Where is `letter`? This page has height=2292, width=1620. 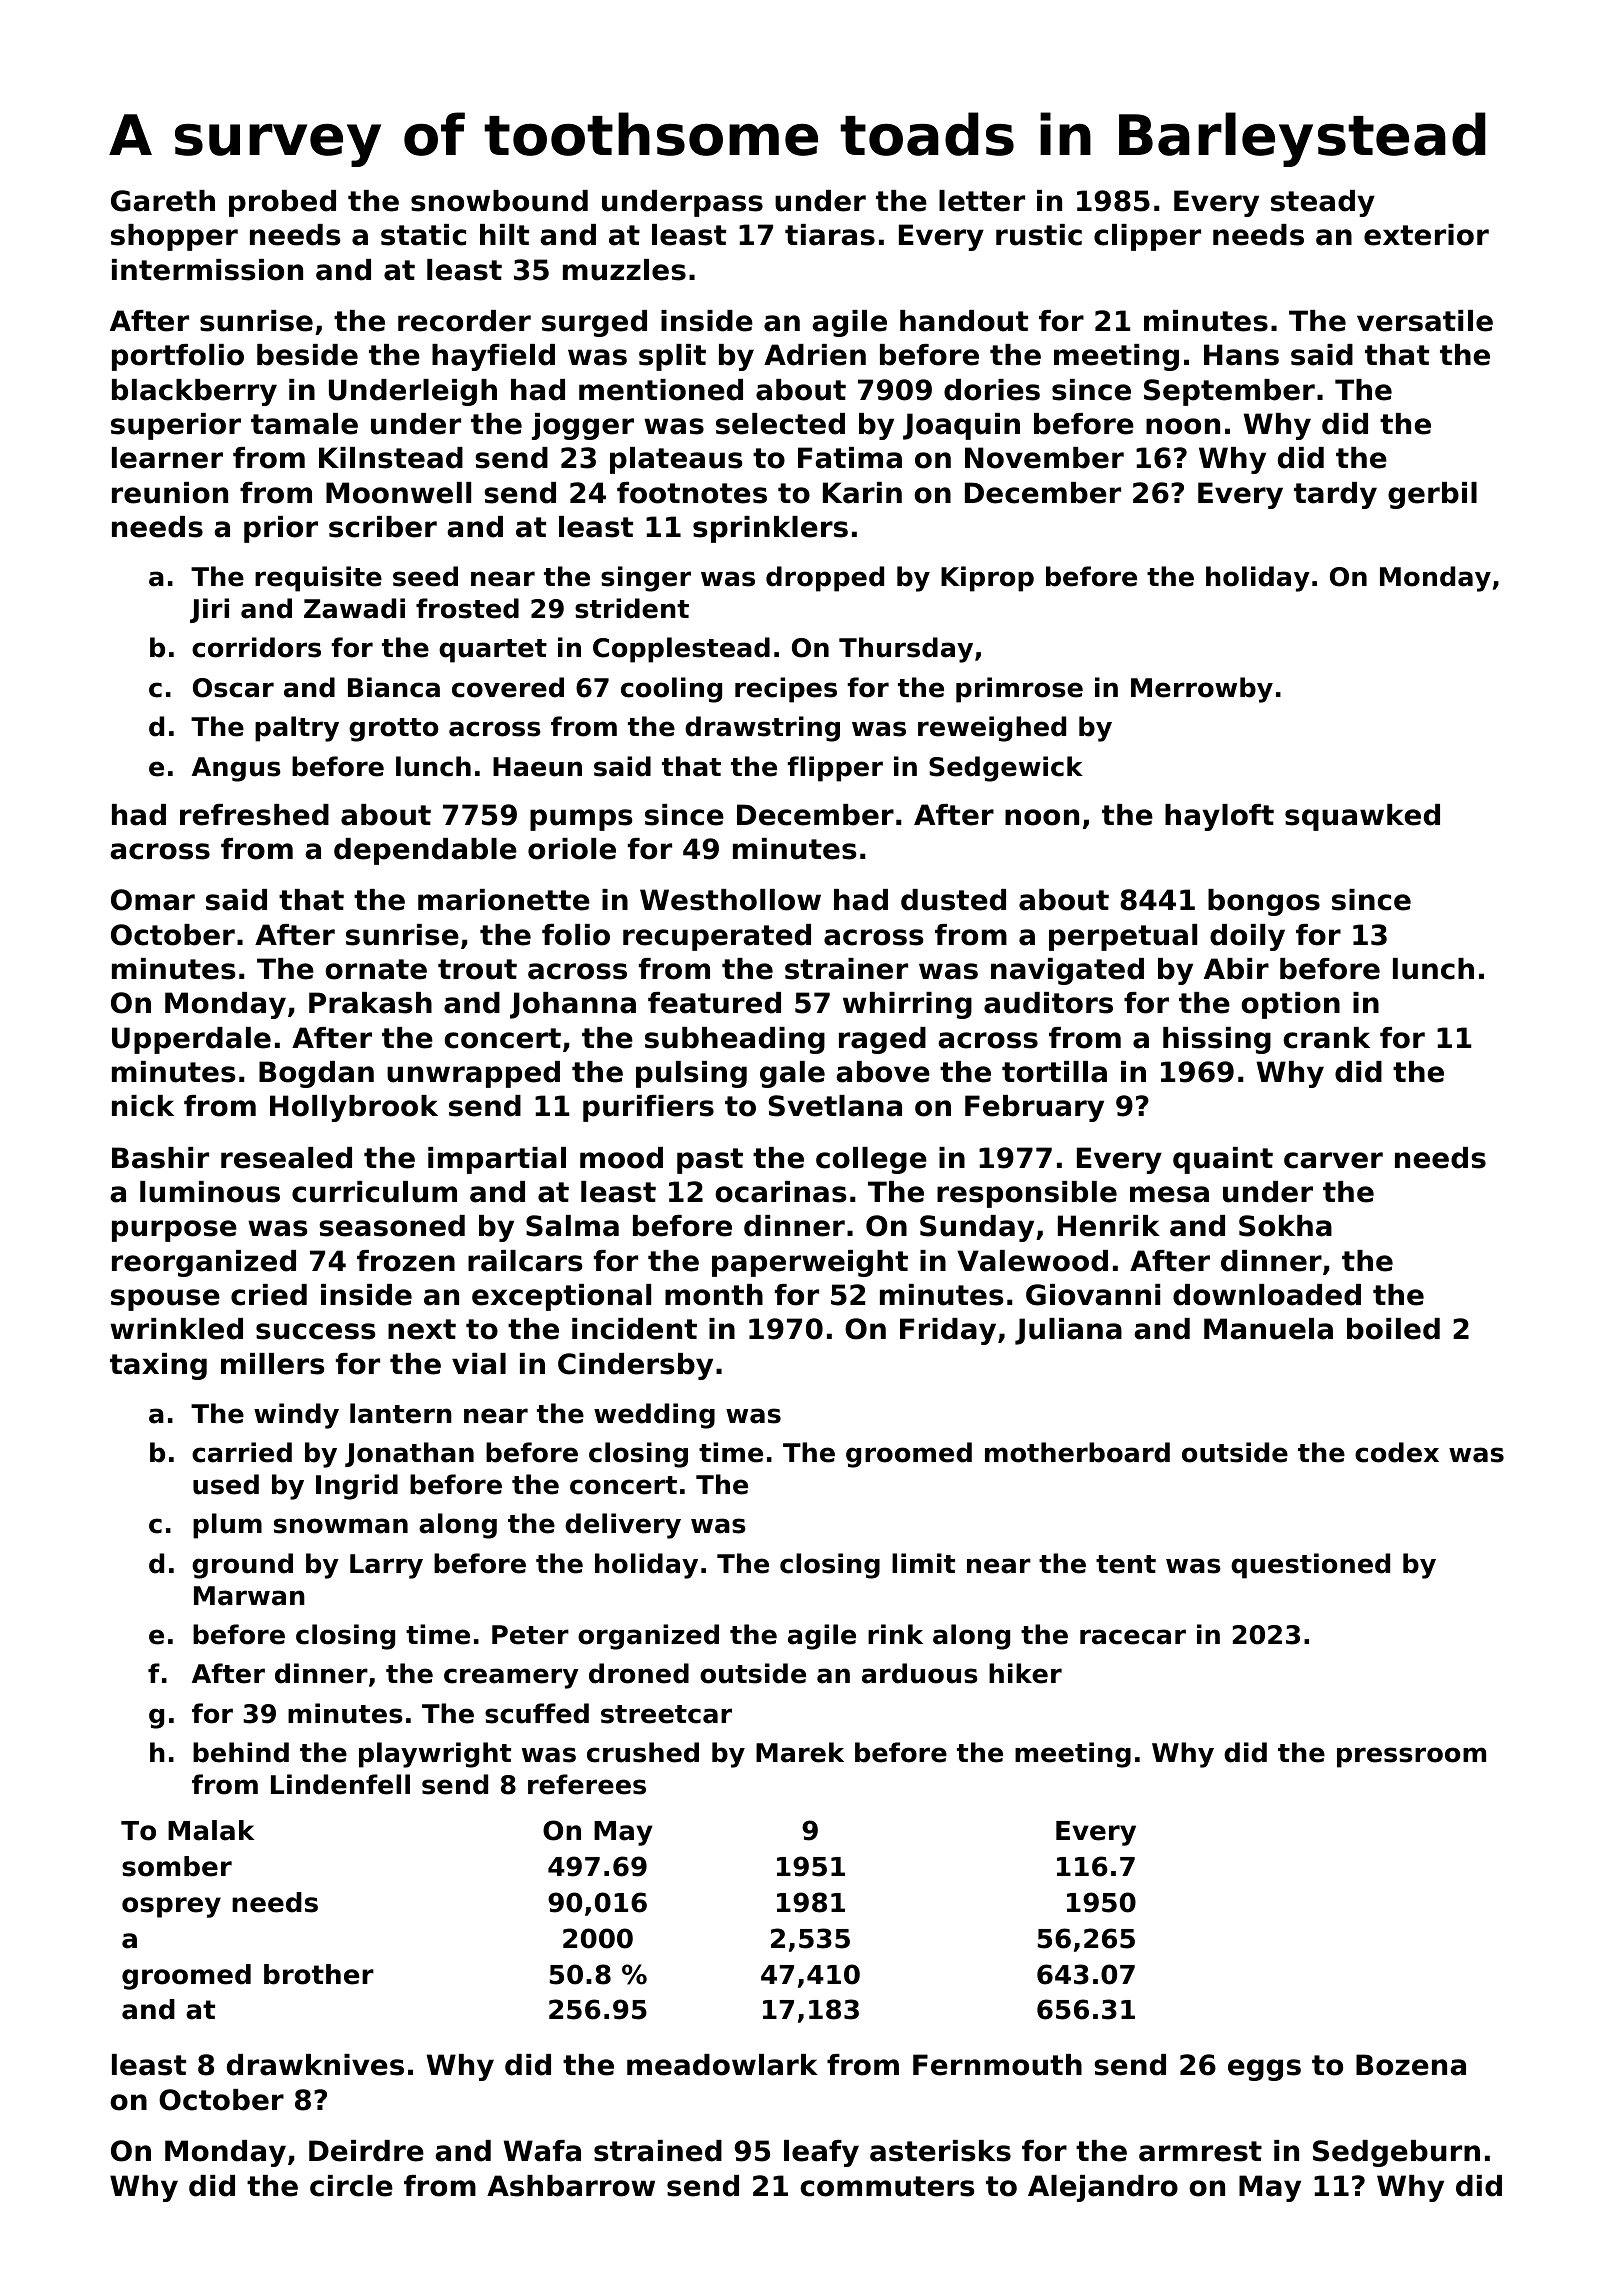 letter is located at coordinates (982, 201).
